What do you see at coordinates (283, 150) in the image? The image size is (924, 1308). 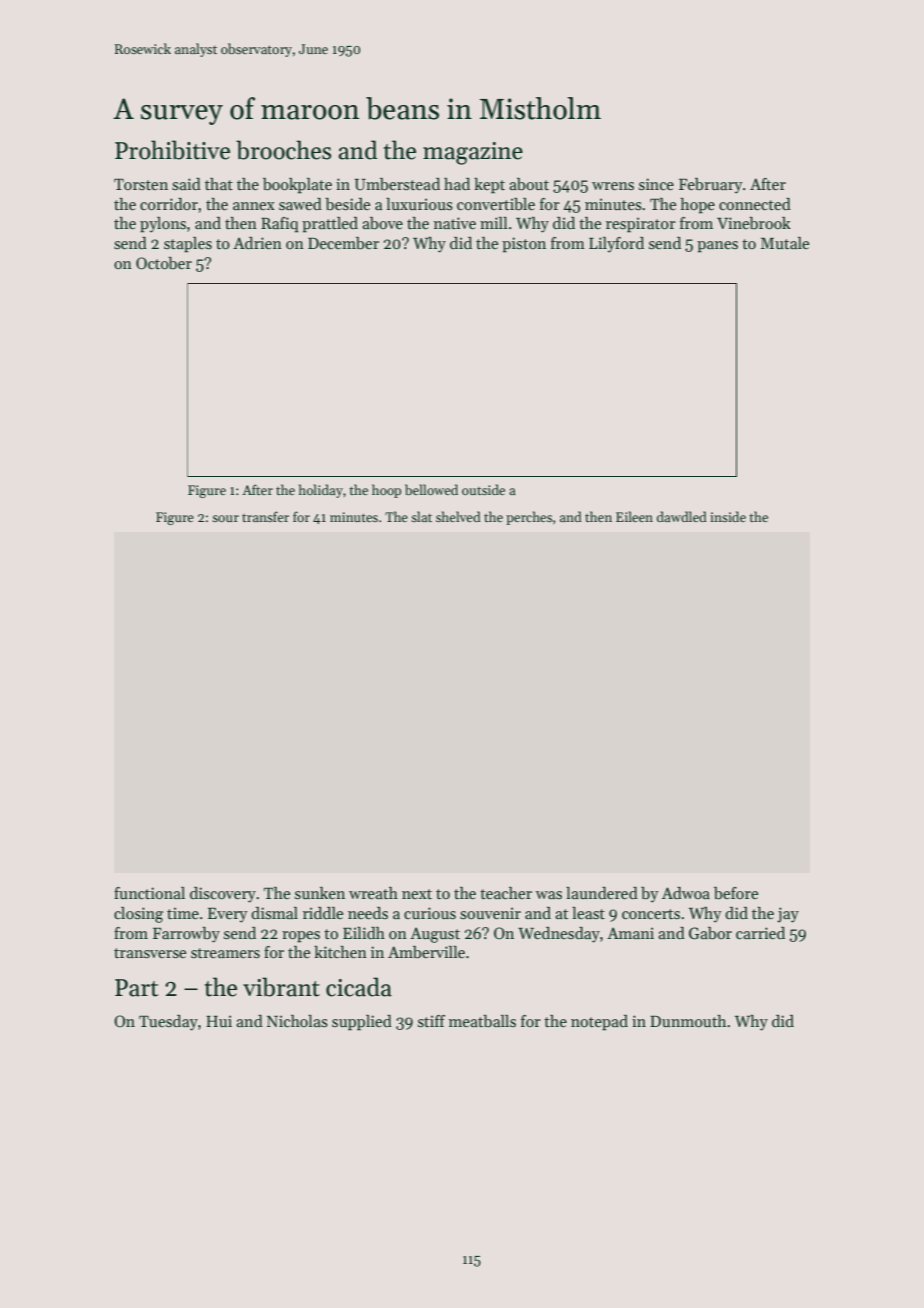 I see `brooches` at bounding box center [283, 150].
